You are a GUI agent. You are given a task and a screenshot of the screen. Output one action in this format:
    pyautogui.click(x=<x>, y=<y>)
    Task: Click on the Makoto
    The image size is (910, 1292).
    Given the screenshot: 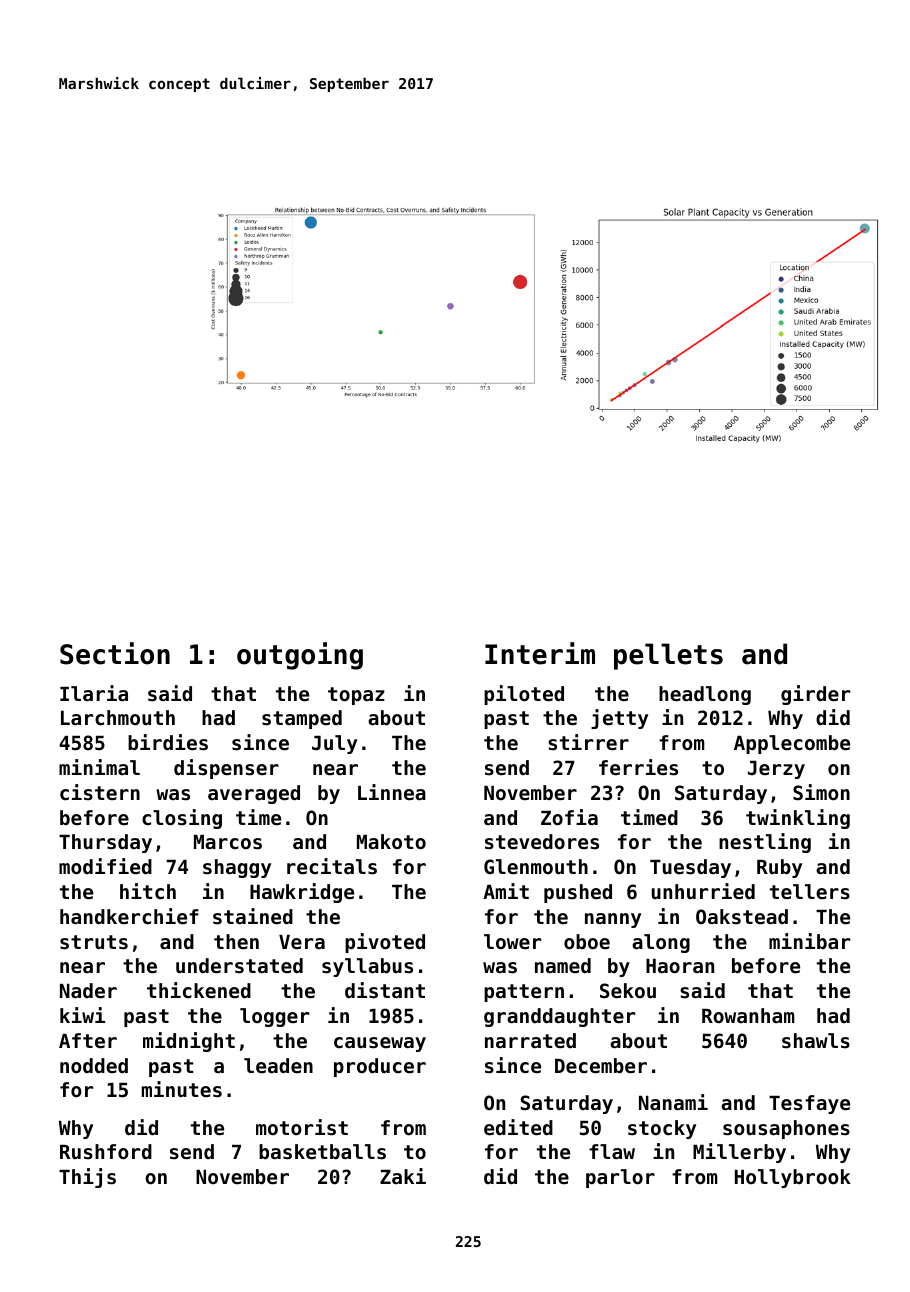 What is the action you would take?
    pyautogui.click(x=391, y=842)
